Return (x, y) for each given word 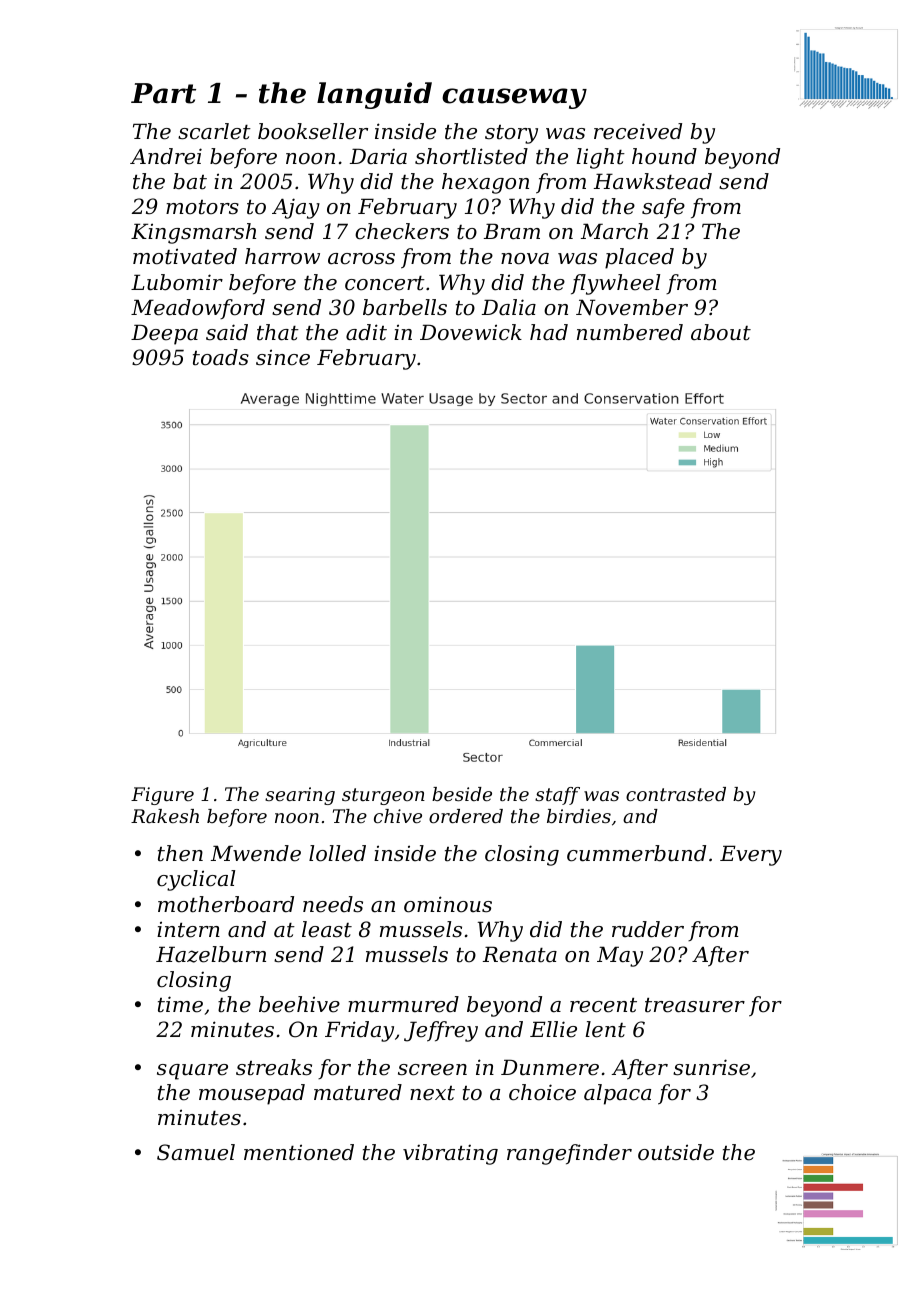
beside (462, 794)
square (192, 1072)
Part (163, 93)
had (549, 332)
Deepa (164, 334)
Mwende (256, 853)
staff (557, 796)
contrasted (676, 794)
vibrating (450, 1154)
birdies (579, 816)
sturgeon (383, 796)
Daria (378, 156)
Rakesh (165, 816)
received (638, 131)
